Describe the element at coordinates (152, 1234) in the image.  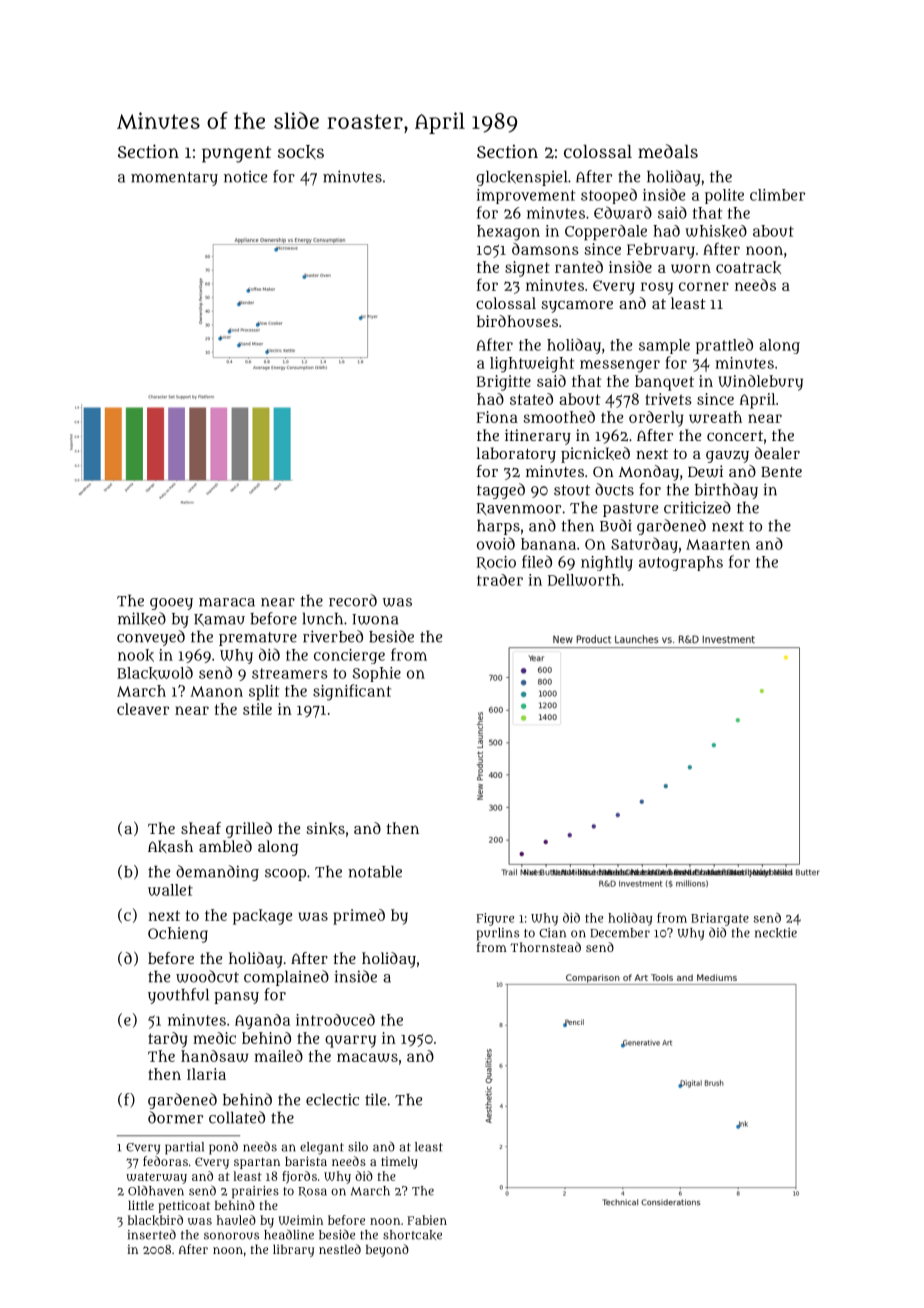
I see `inserted` at that location.
